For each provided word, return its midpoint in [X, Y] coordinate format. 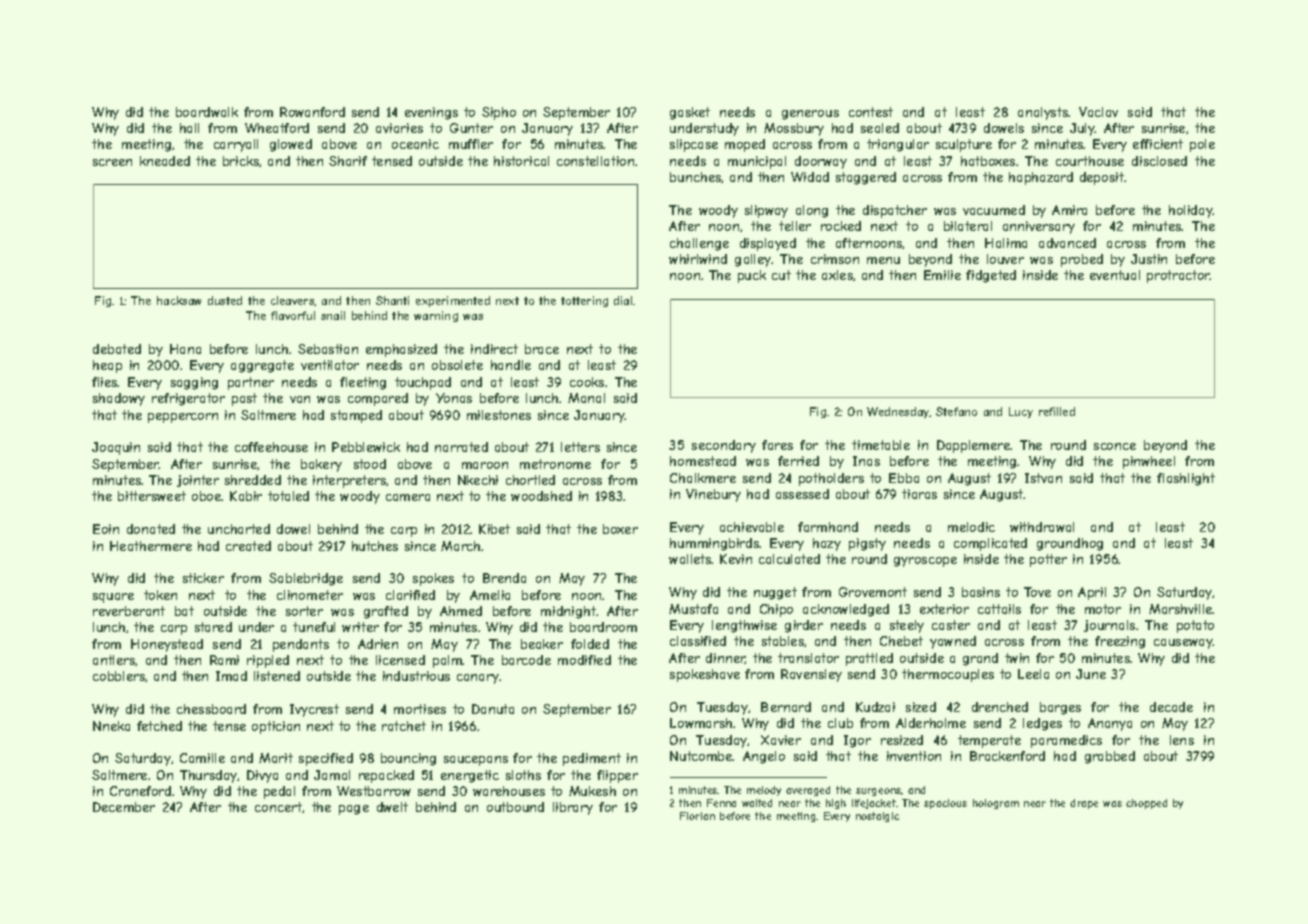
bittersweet [152, 496]
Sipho [499, 113]
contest [871, 112]
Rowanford [312, 112]
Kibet [494, 529]
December [124, 807]
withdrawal [1042, 527]
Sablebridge [306, 579]
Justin [1149, 259]
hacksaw [179, 300]
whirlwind [698, 259]
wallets [690, 559]
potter [1048, 560]
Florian [697, 816]
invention [914, 756]
